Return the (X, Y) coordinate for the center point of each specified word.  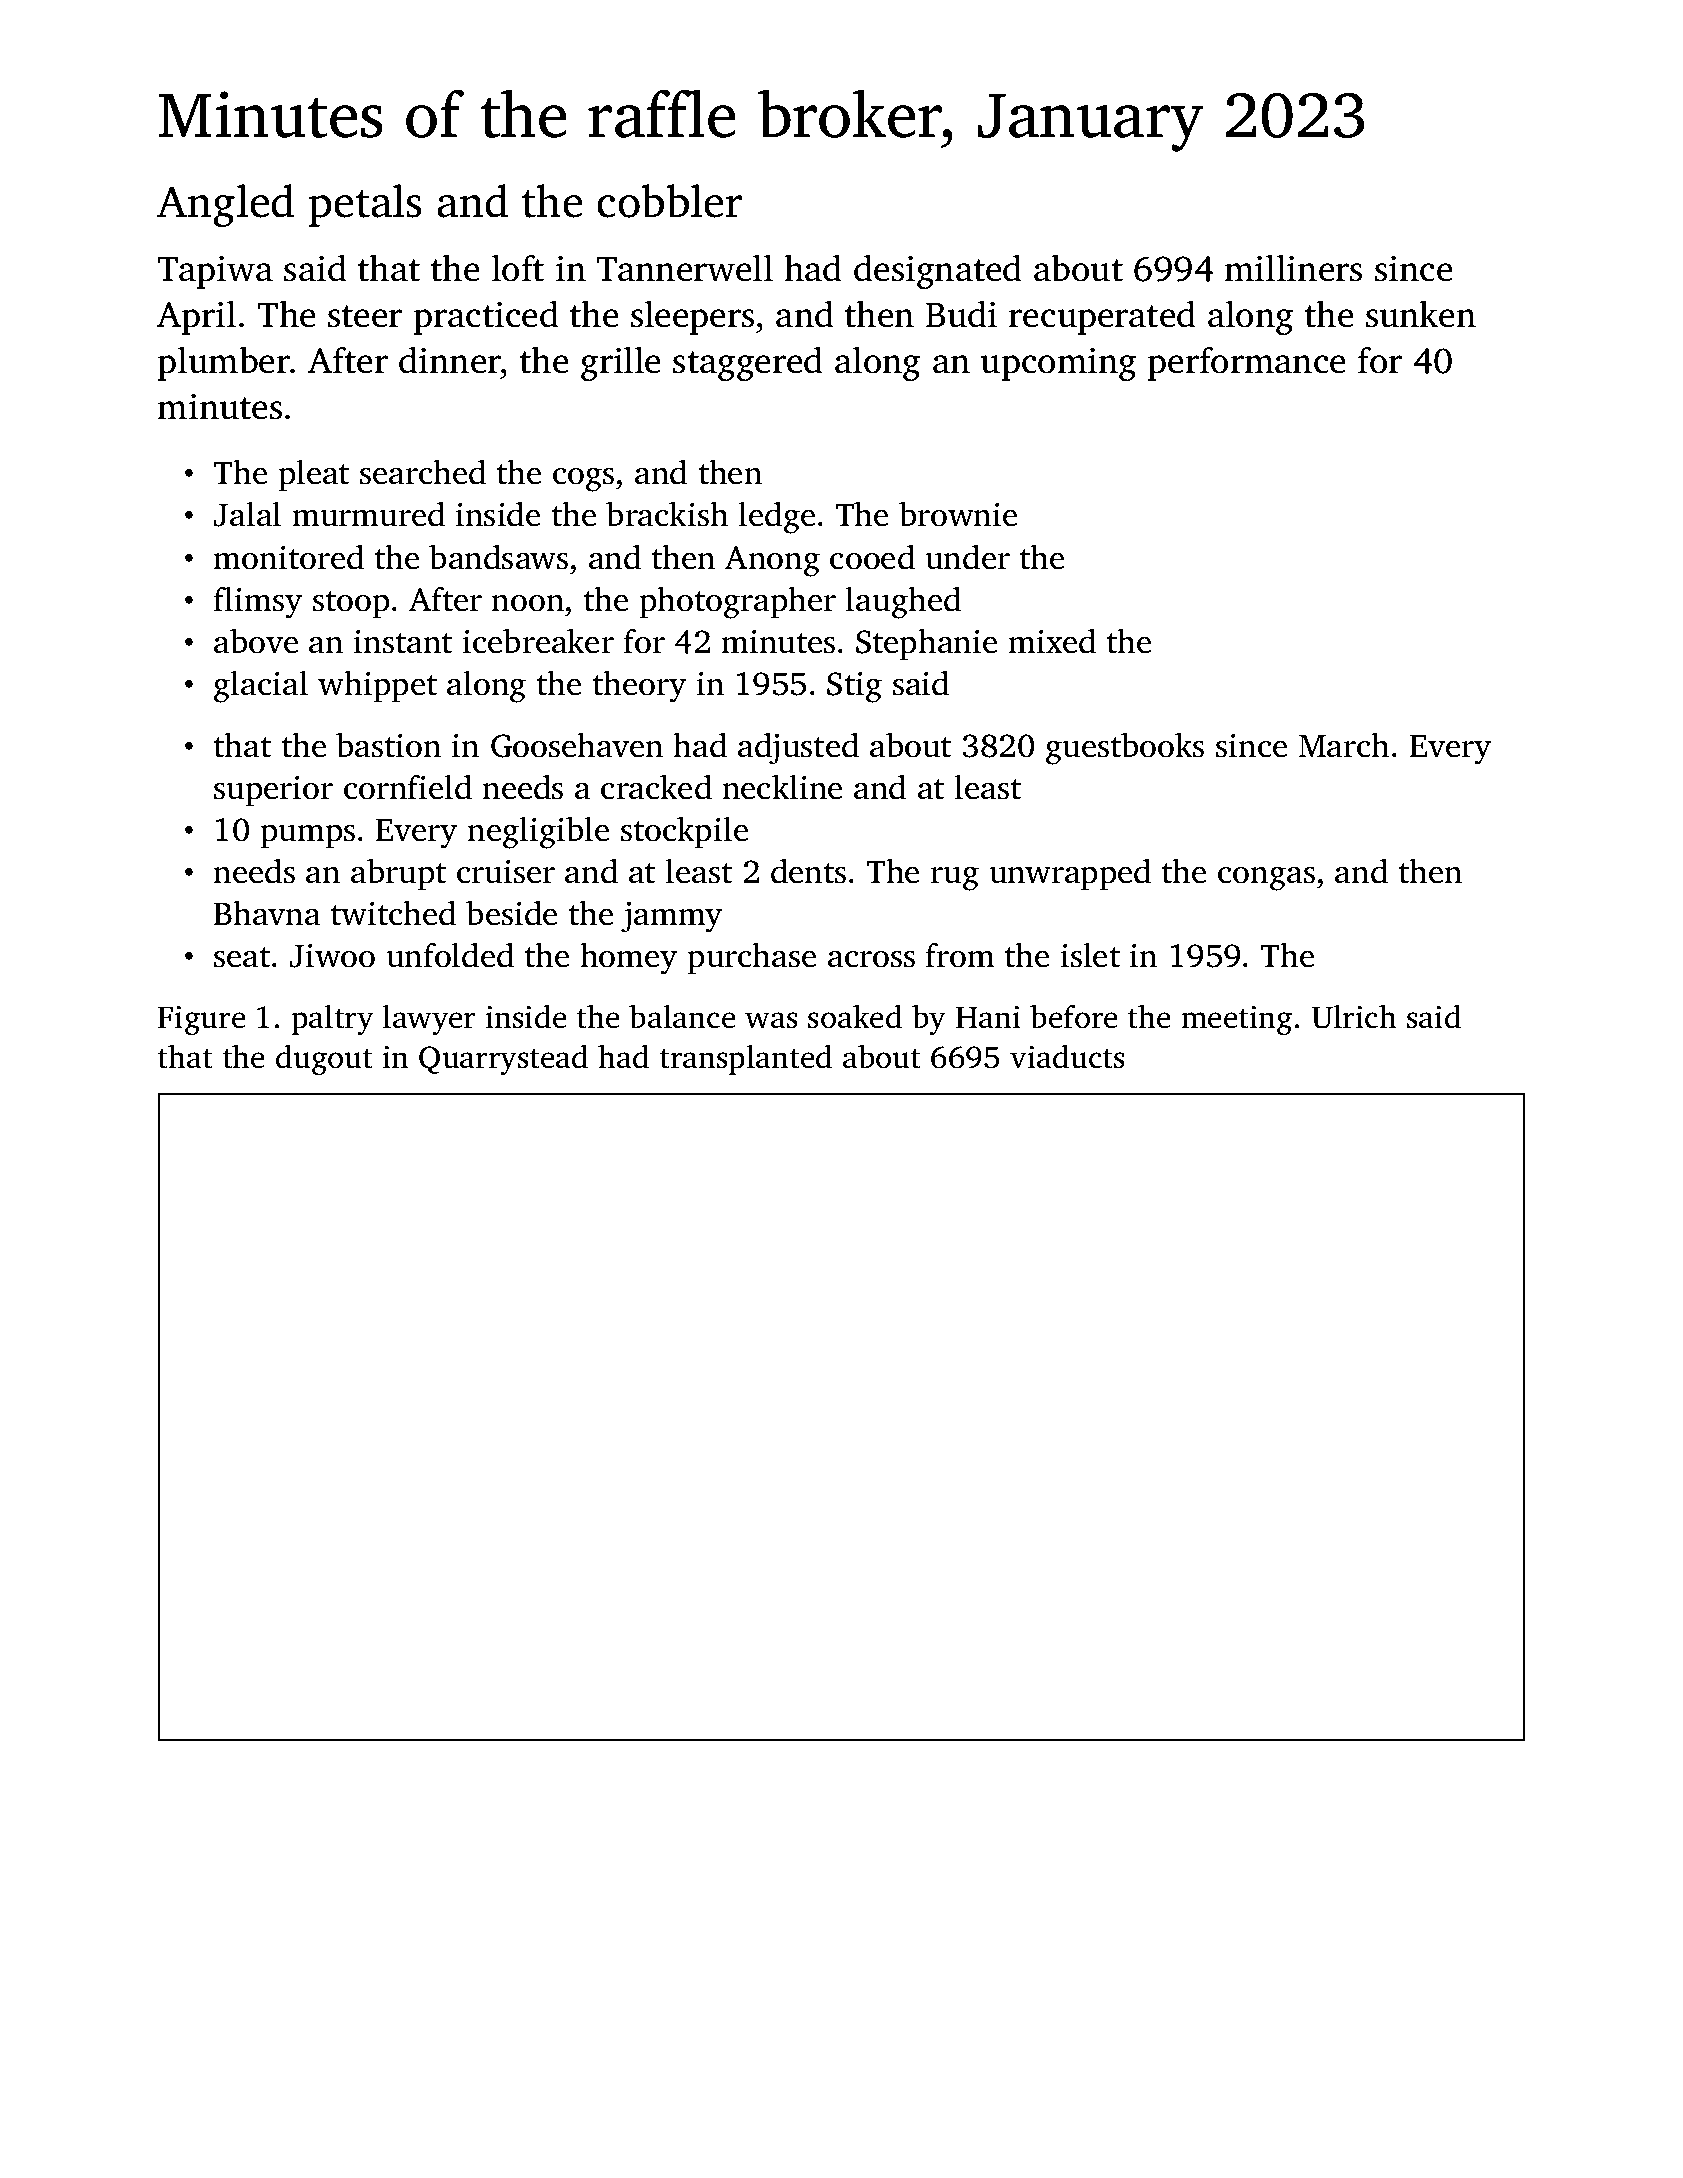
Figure (202, 1020)
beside (511, 913)
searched (423, 472)
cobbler (669, 201)
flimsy (258, 603)
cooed (872, 557)
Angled (225, 205)
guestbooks (1125, 749)
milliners (1293, 268)
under (967, 557)
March (1344, 745)
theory (639, 687)
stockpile (684, 832)
